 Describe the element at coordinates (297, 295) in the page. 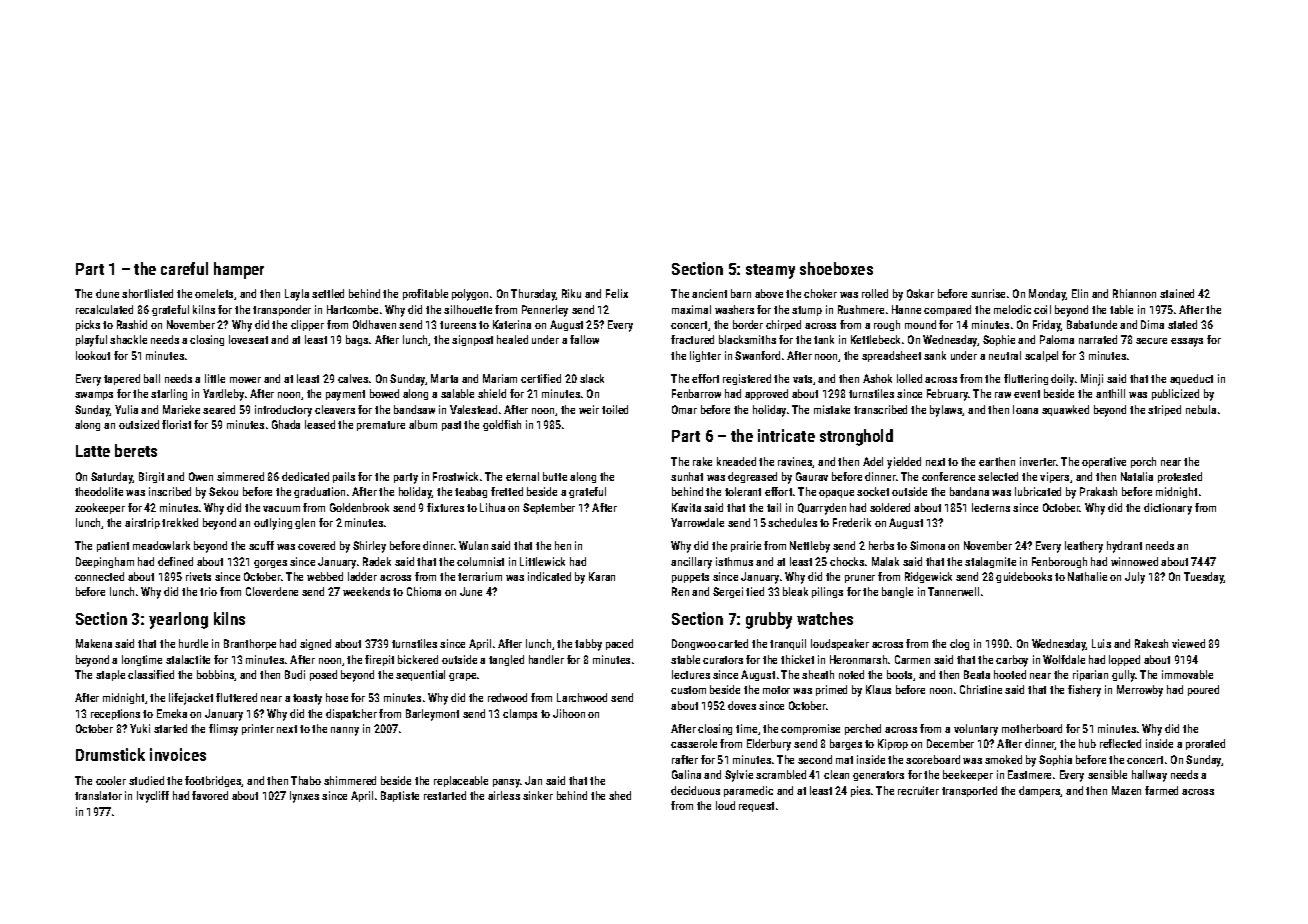

I see `Layla` at that location.
